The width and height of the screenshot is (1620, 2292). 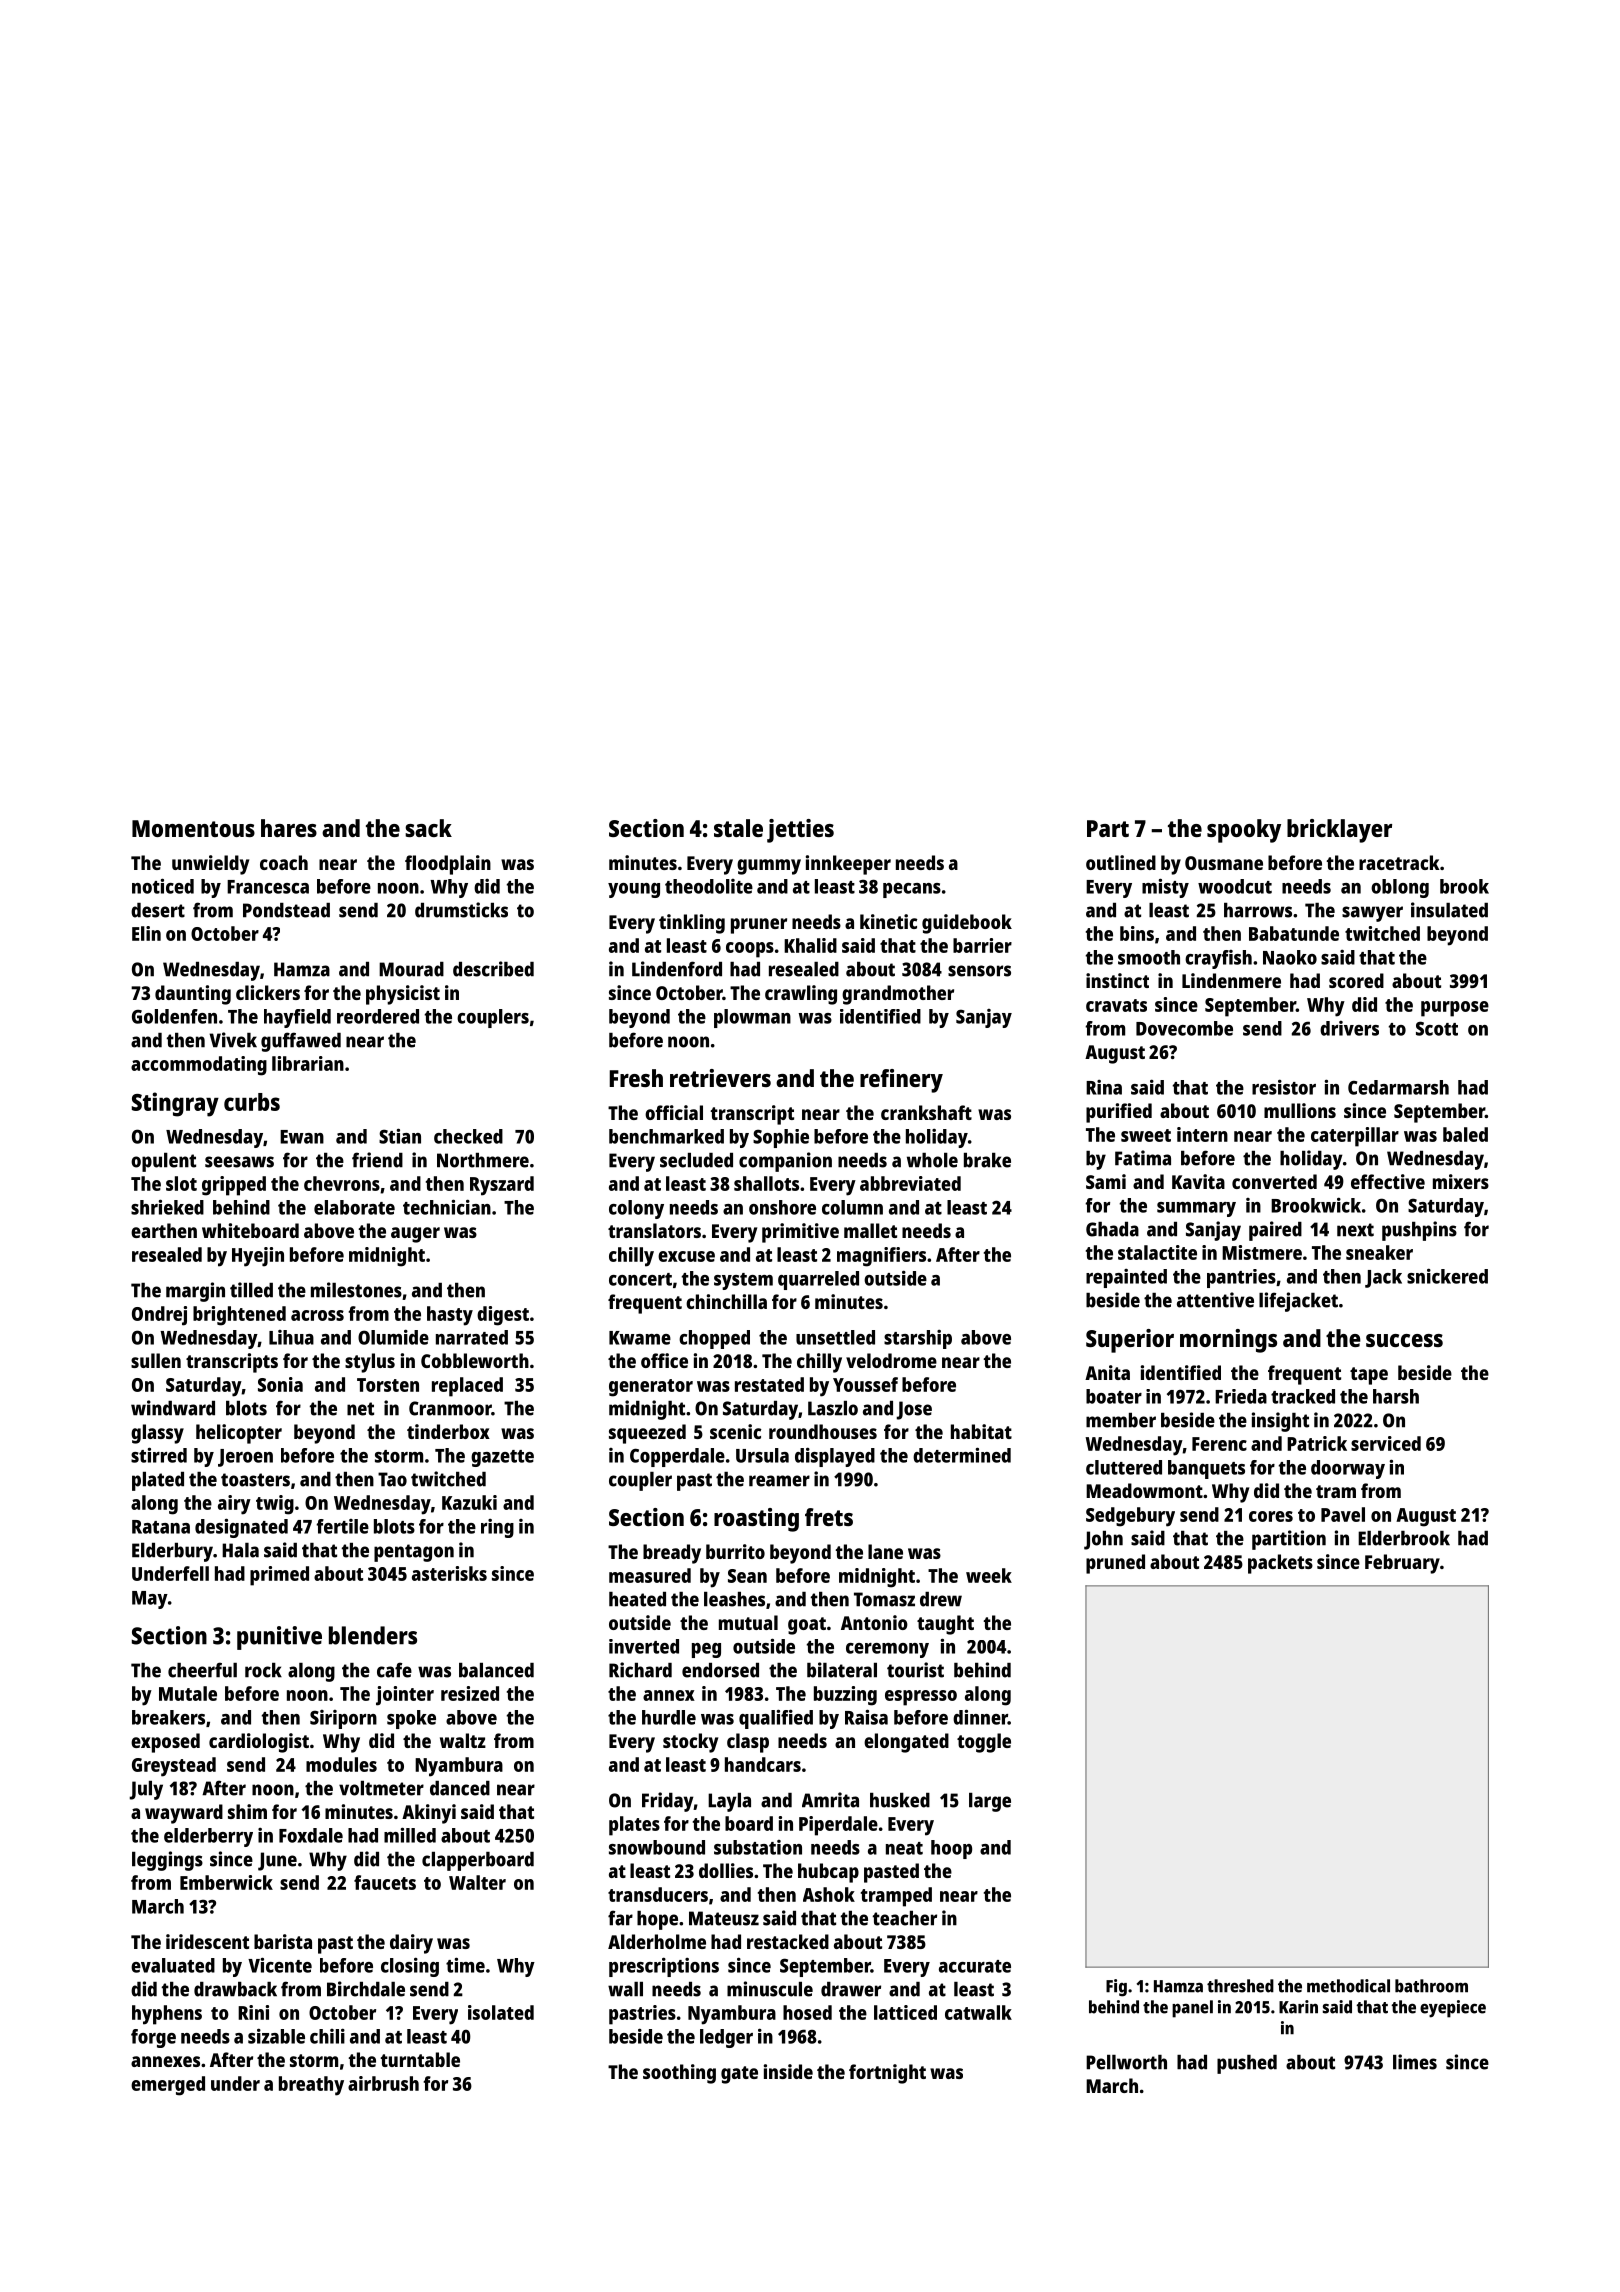 What do you see at coordinates (1386, 1443) in the screenshot?
I see `serviced` at bounding box center [1386, 1443].
